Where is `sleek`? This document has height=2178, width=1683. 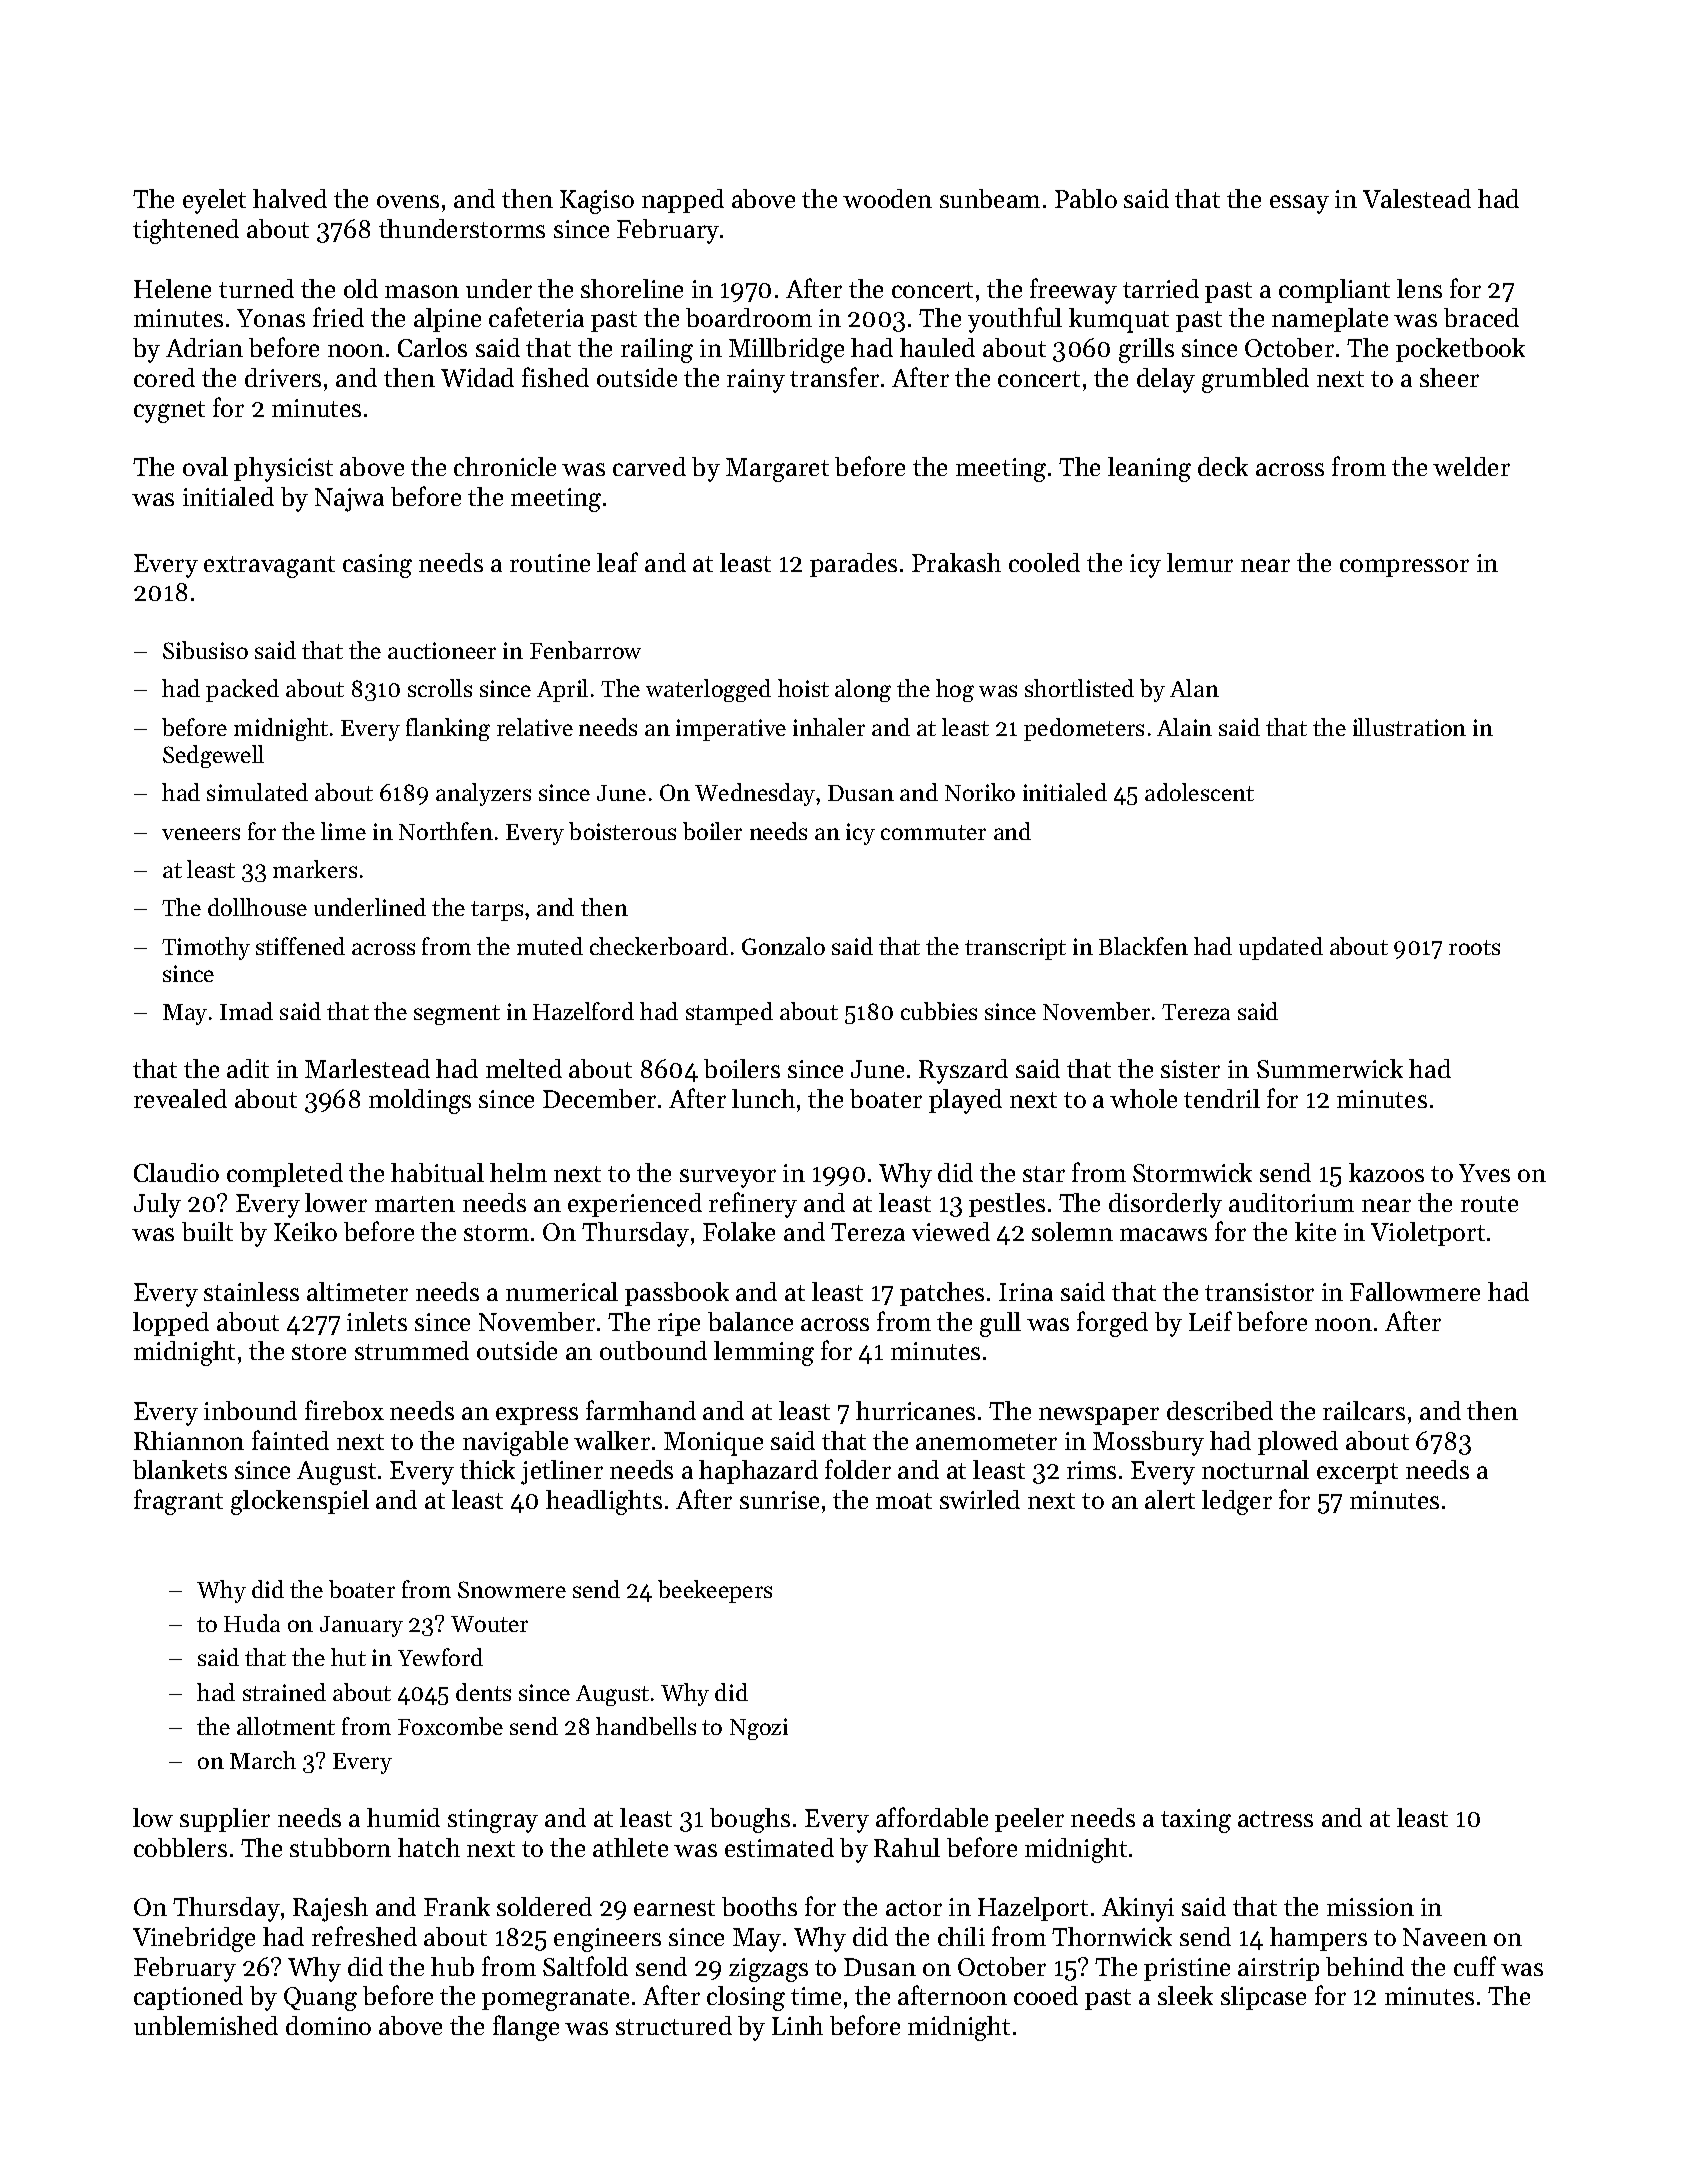 sleek is located at coordinates (1185, 1995).
